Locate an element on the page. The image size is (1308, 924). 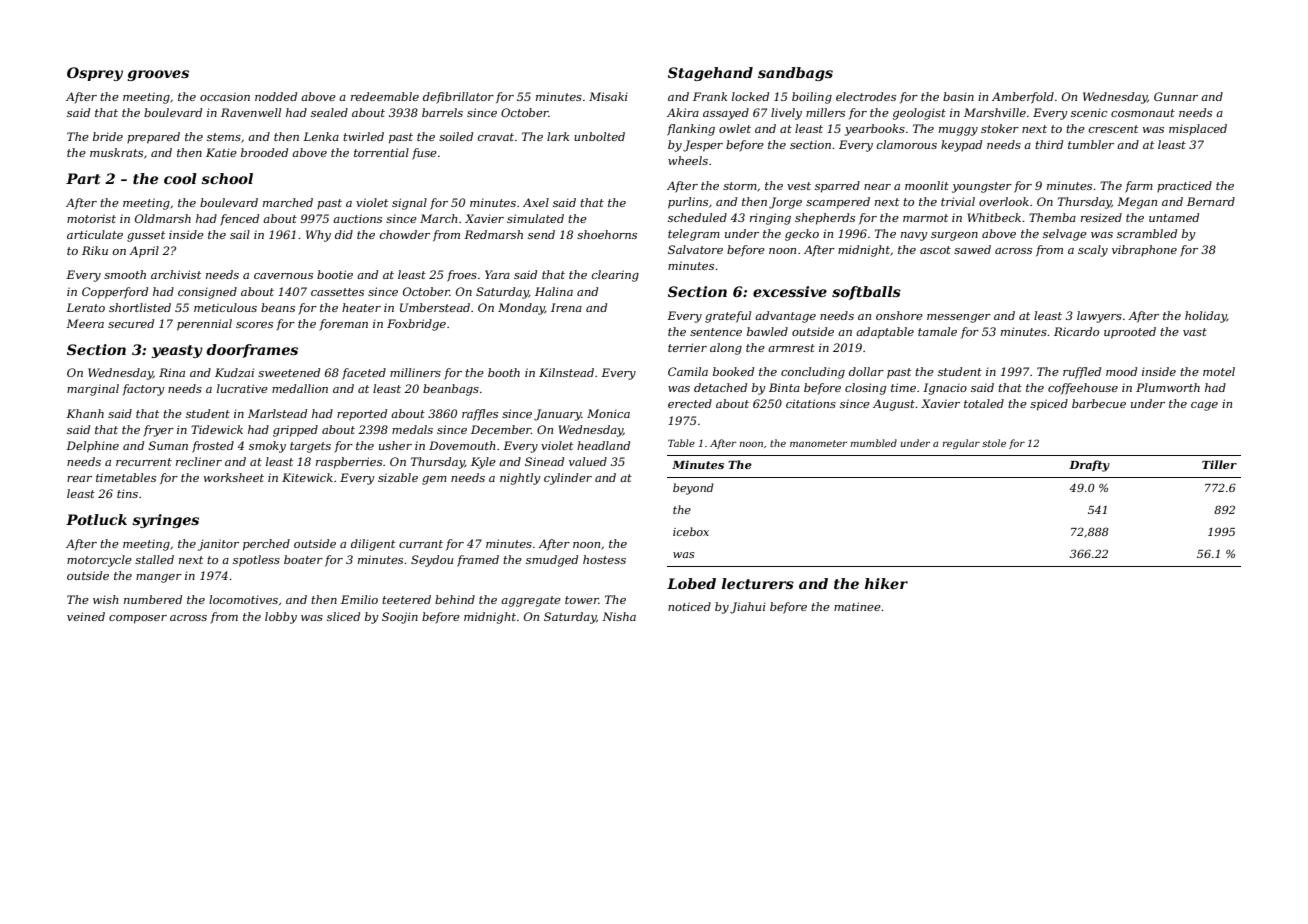
Nisha is located at coordinates (619, 616).
